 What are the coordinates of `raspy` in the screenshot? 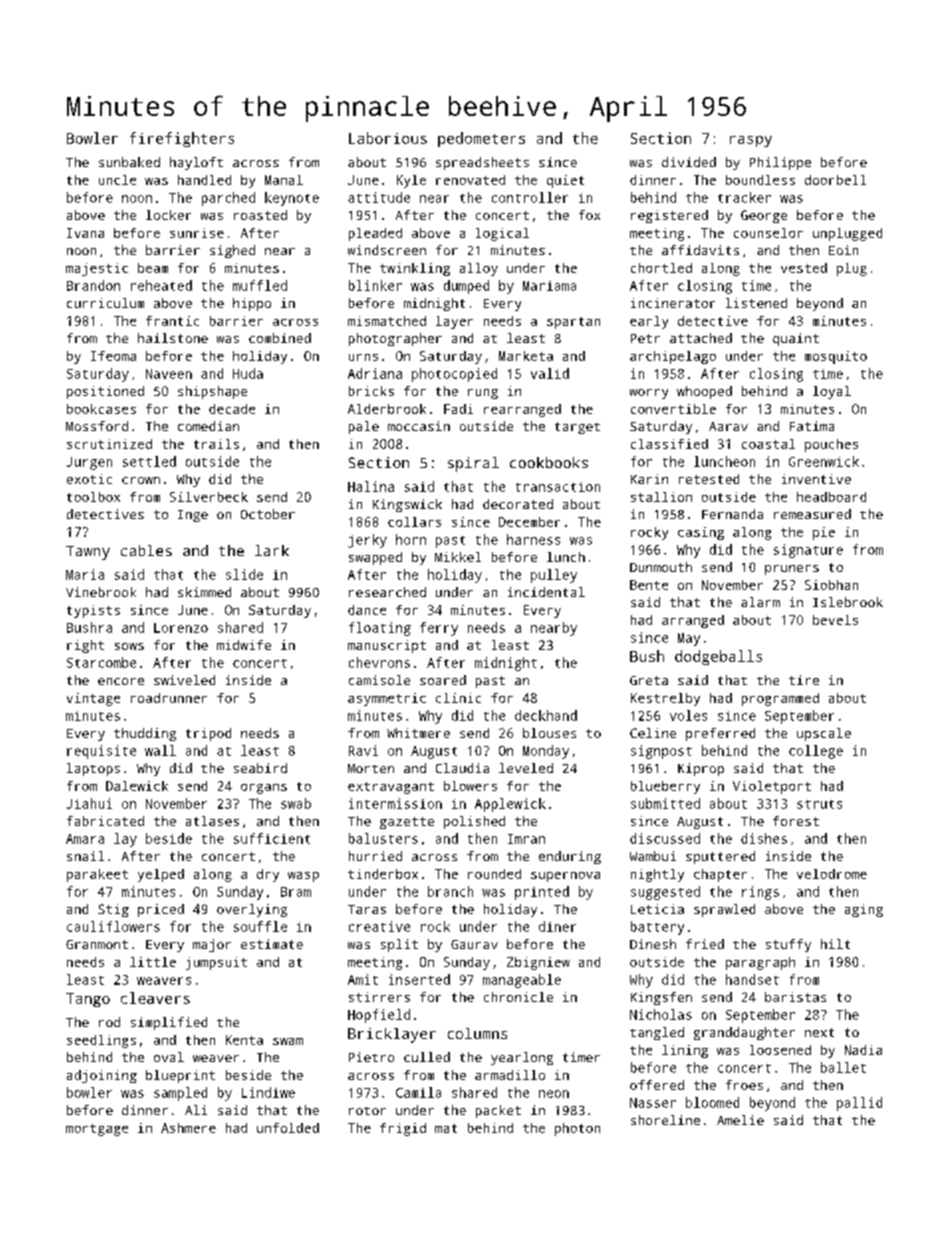 It's located at (751, 141).
